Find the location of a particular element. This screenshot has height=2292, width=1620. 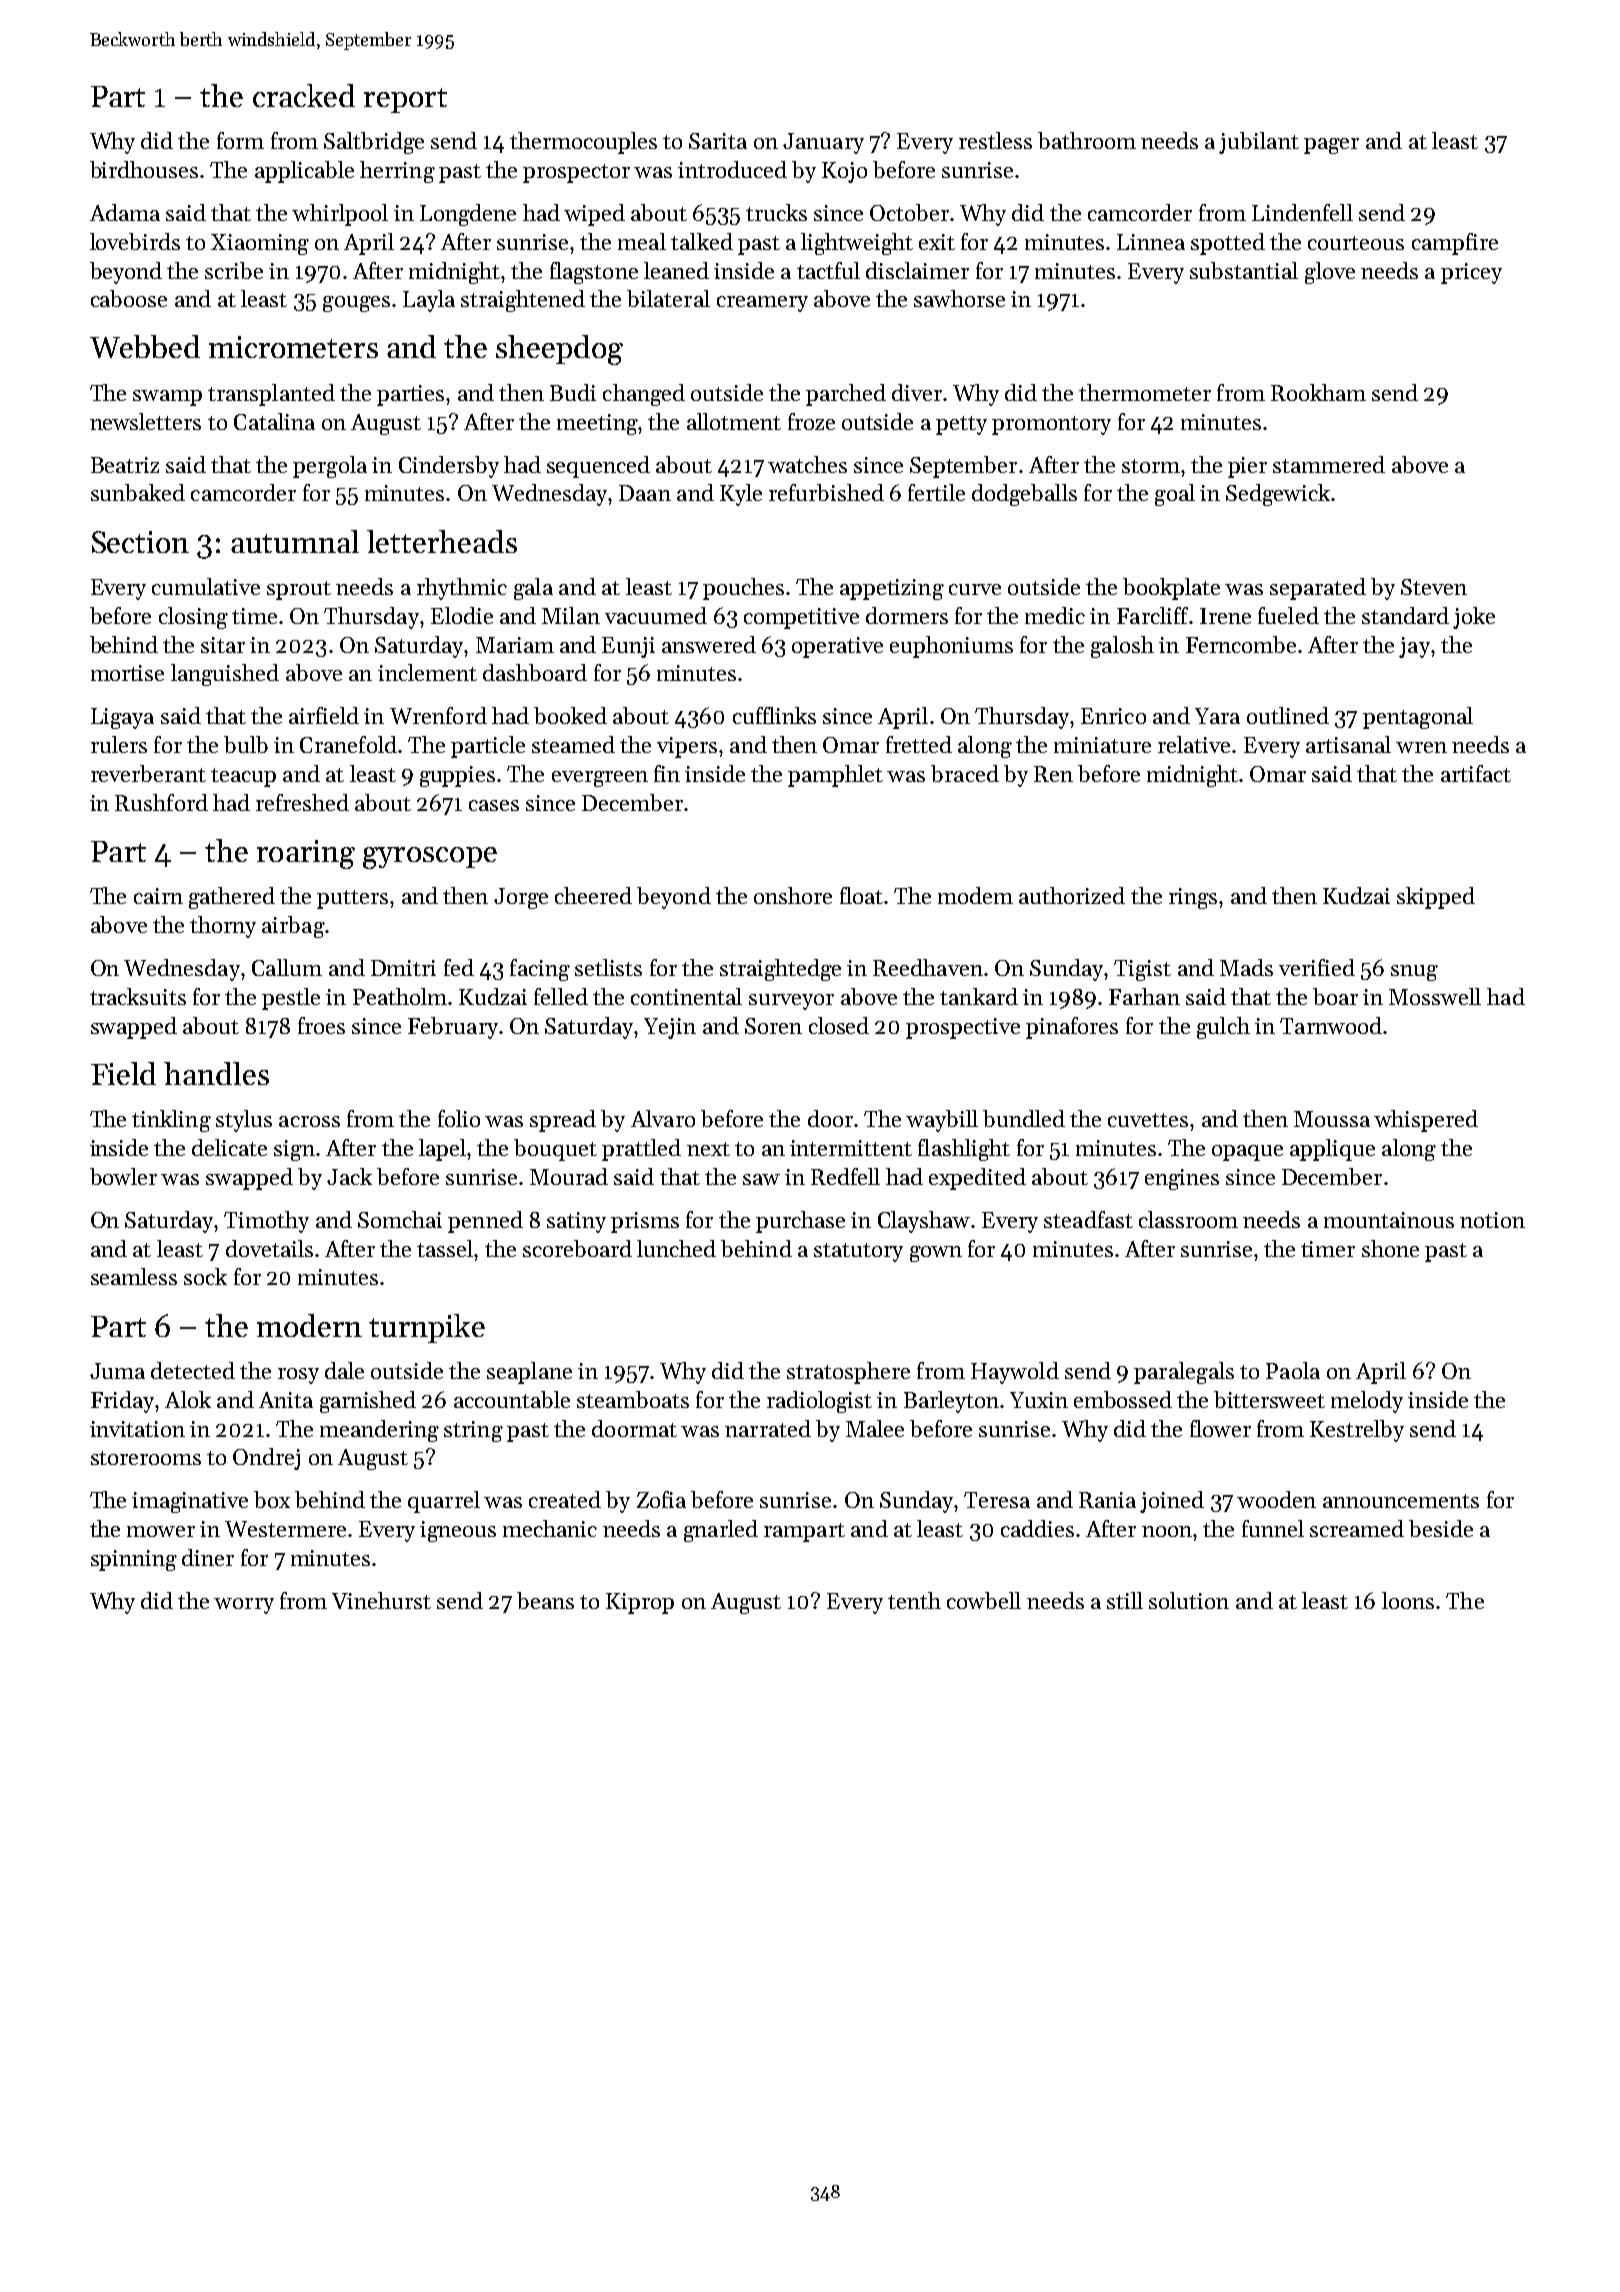

spotted is located at coordinates (1228, 244).
